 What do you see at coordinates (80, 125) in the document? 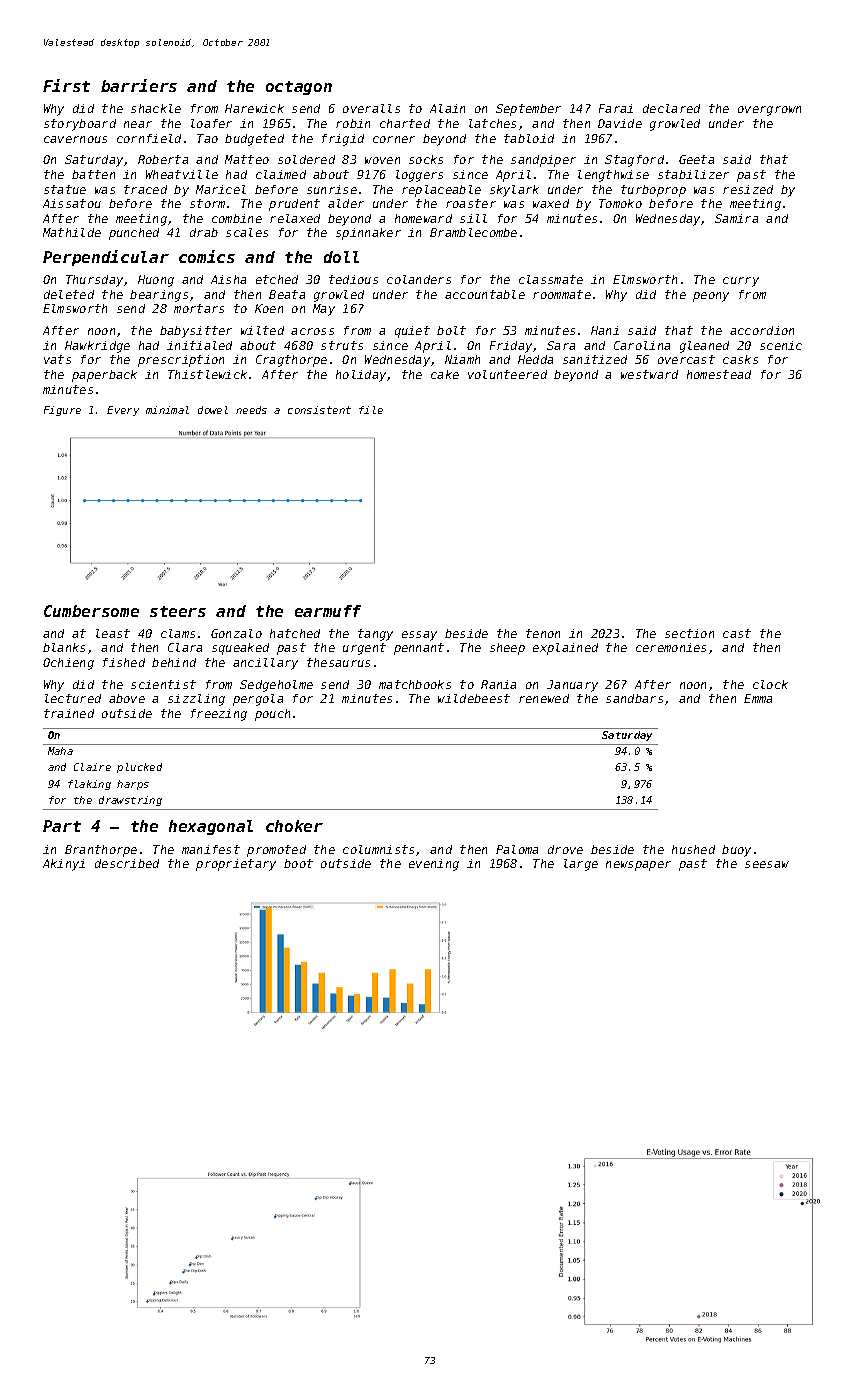
I see `storyboard` at bounding box center [80, 125].
